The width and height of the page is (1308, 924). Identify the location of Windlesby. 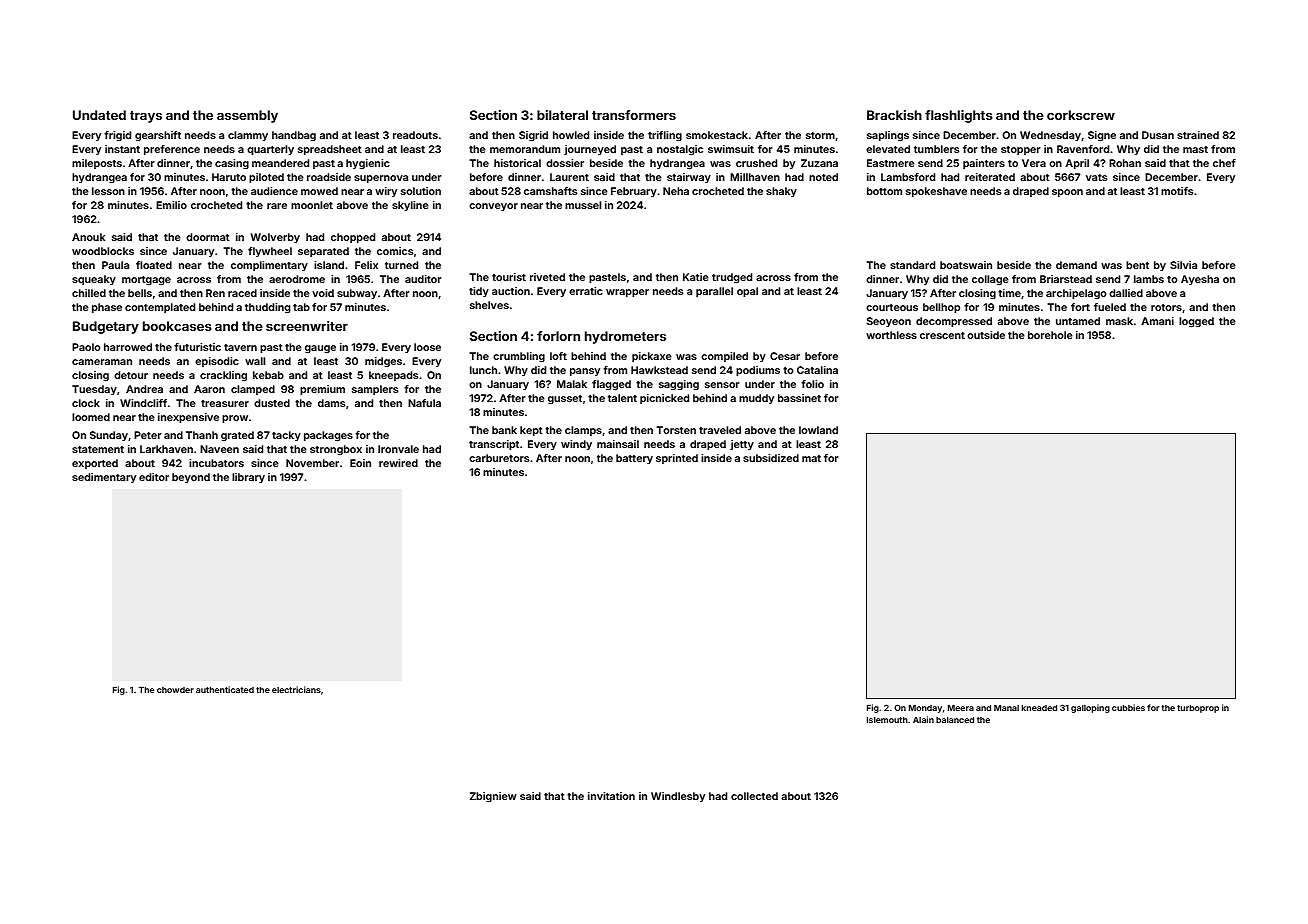
(678, 797).
